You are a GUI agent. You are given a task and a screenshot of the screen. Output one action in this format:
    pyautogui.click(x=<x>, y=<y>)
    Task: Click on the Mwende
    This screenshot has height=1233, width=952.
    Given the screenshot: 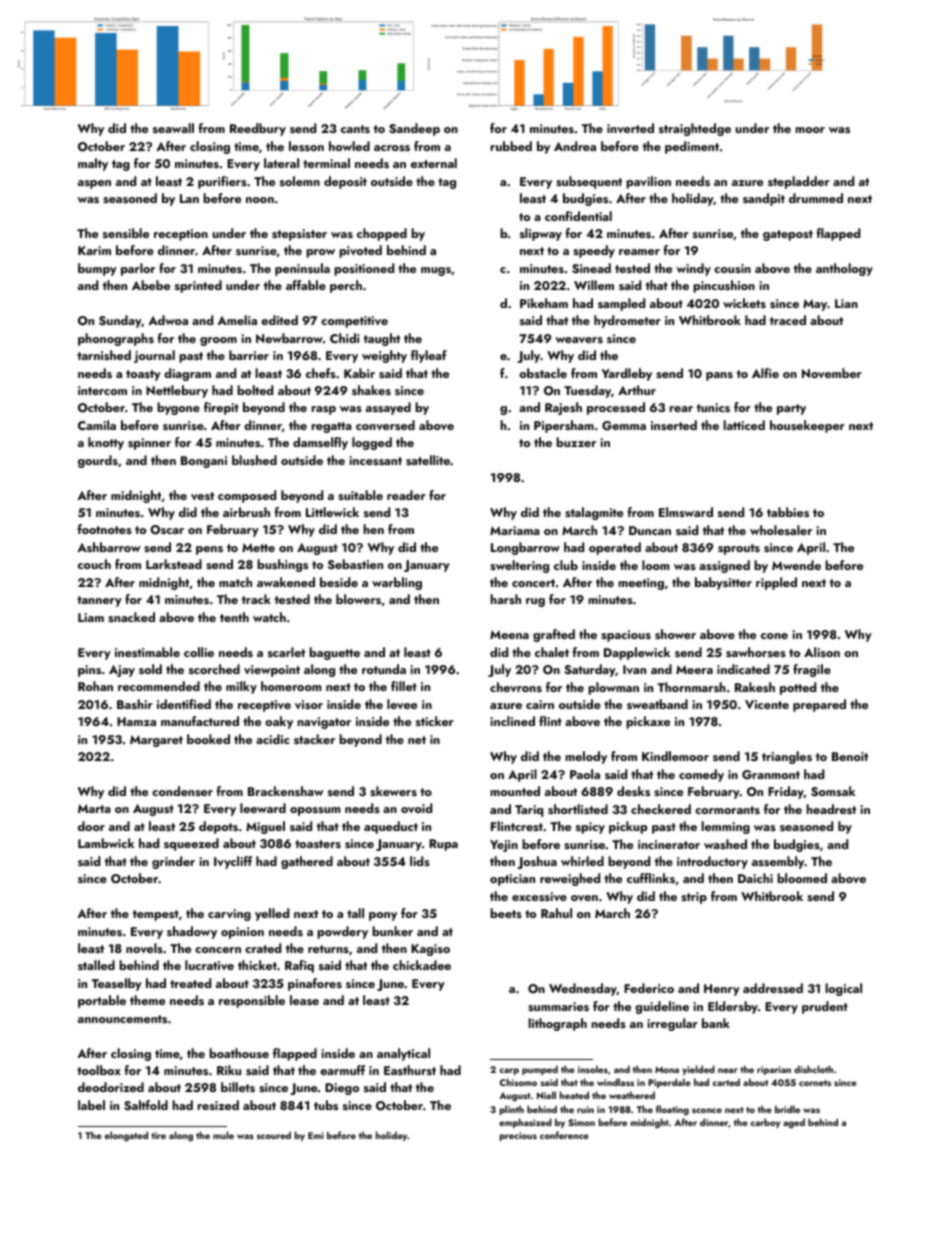 What is the action you would take?
    pyautogui.click(x=796, y=565)
